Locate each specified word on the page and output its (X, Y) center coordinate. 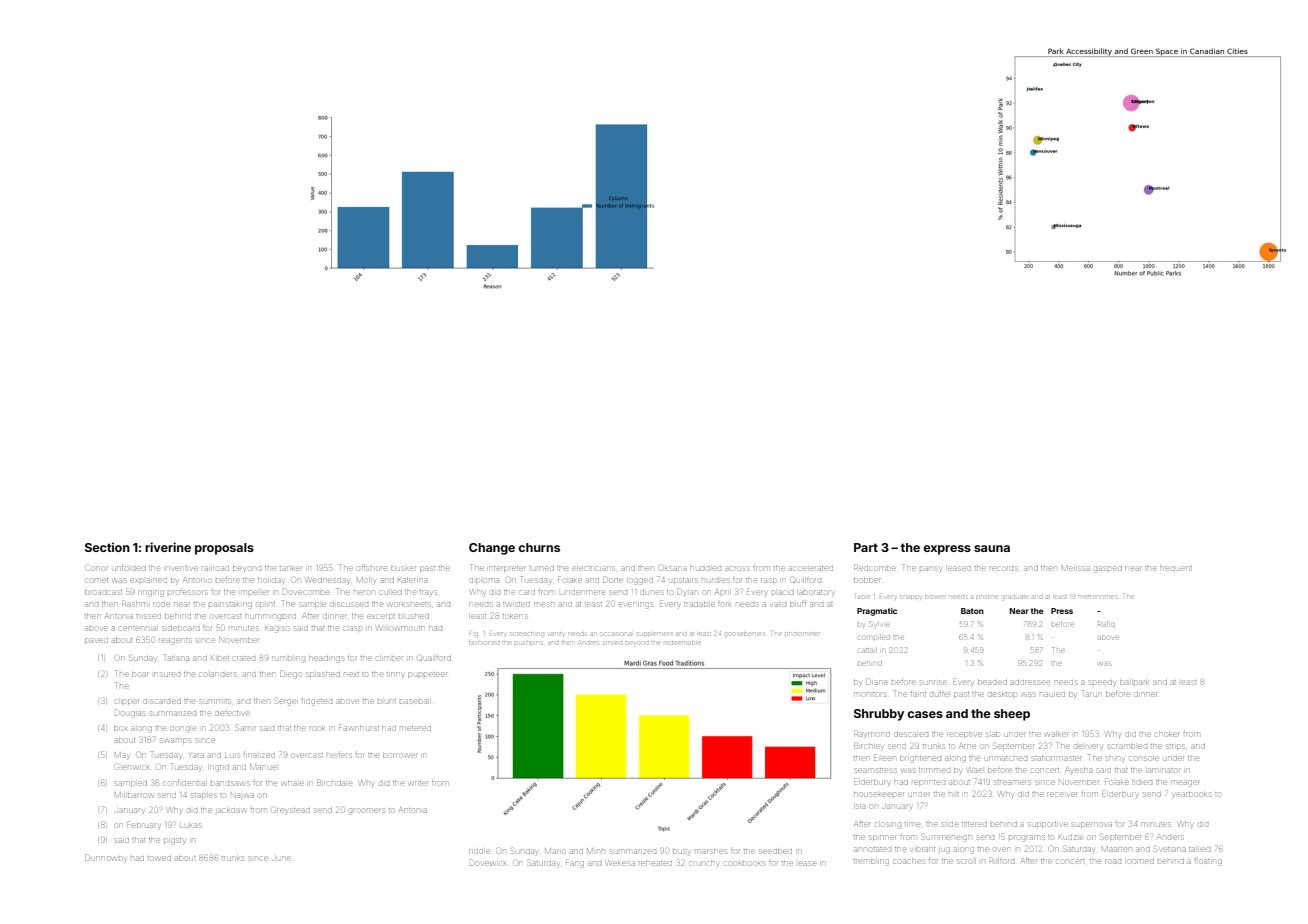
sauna (992, 548)
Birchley (868, 746)
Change (492, 549)
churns (539, 547)
